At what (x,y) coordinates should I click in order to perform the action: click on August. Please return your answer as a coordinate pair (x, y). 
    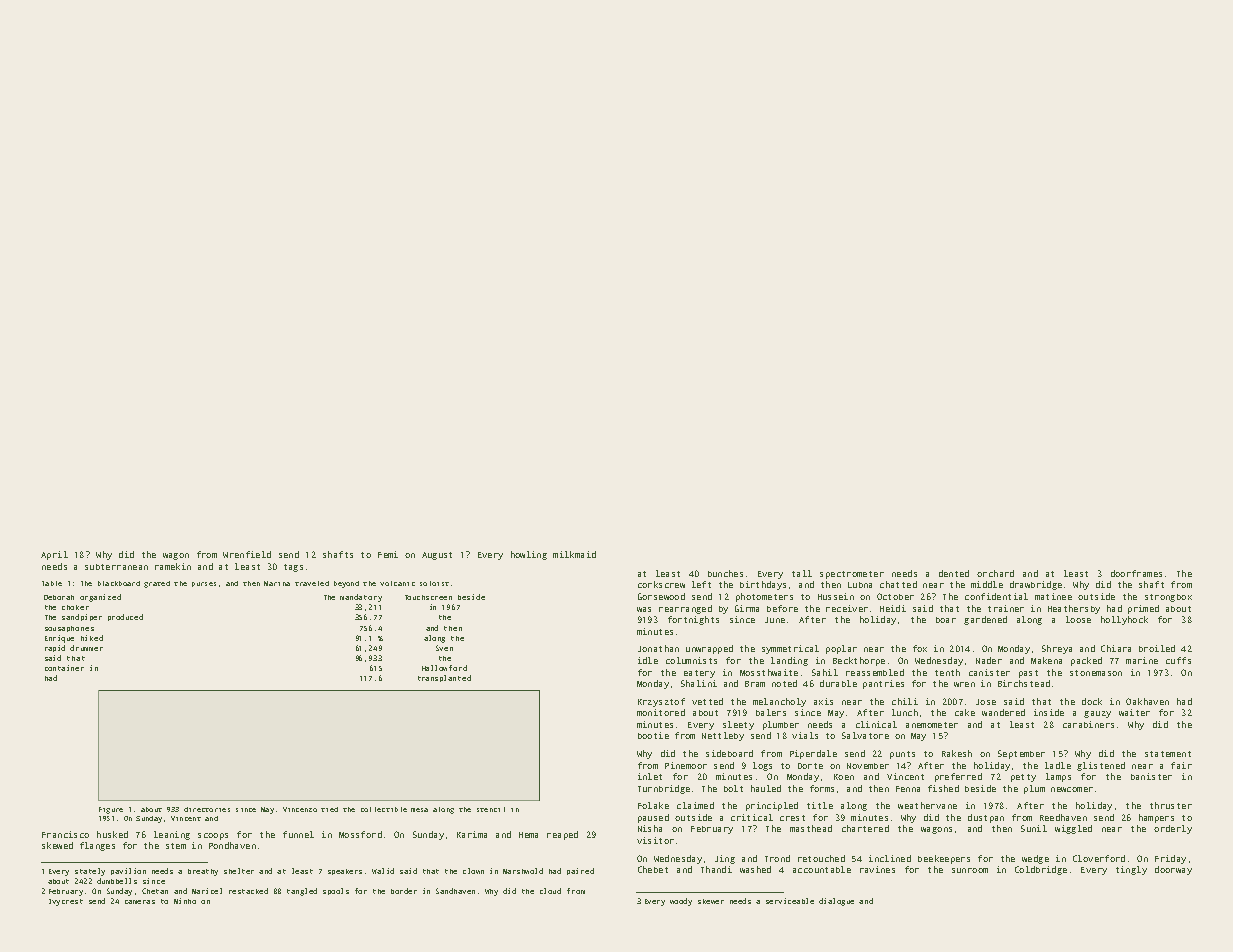
    Looking at the image, I should click on (437, 556).
